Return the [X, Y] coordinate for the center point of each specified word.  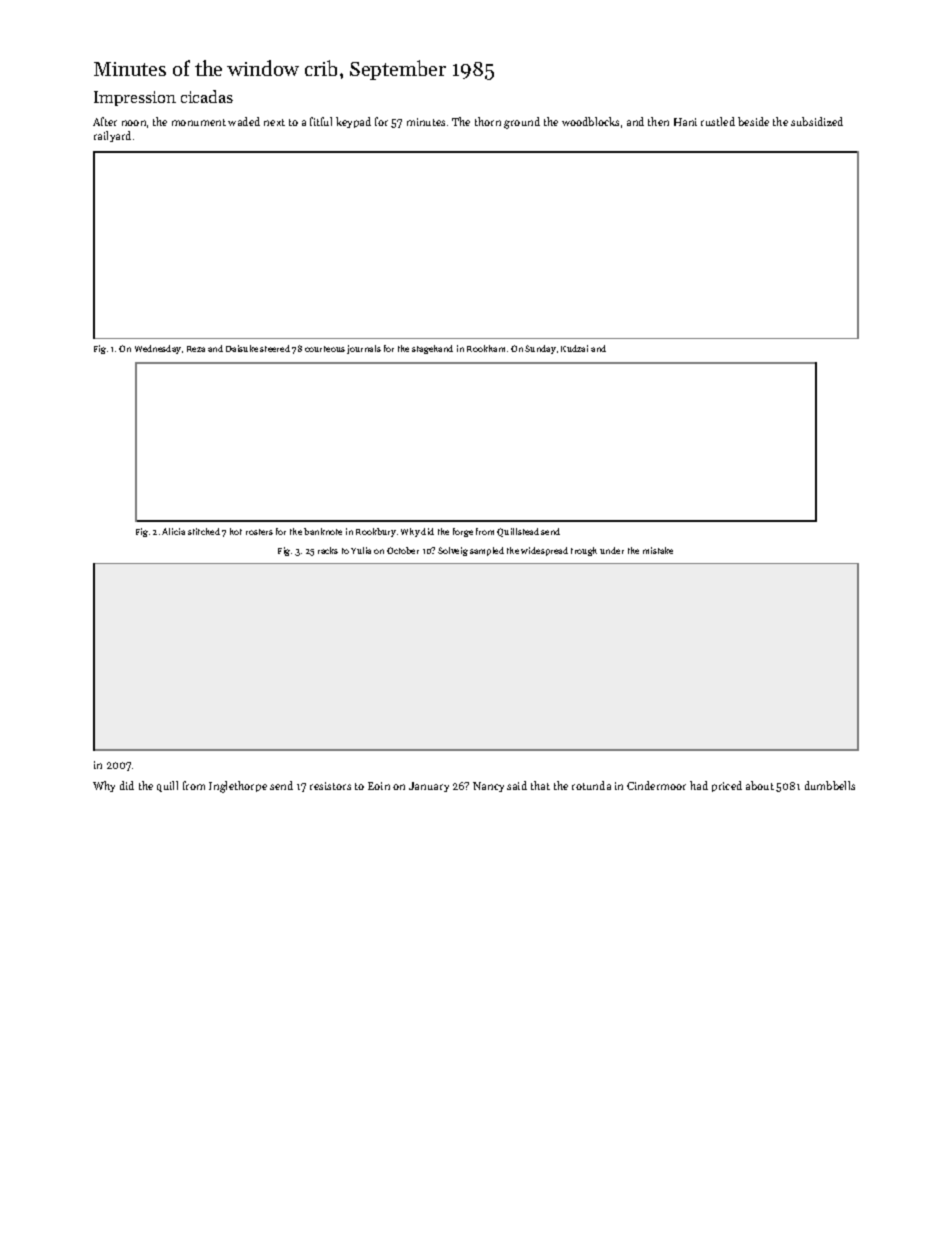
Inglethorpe [238, 787]
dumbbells [830, 785]
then [658, 121]
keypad [353, 122]
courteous [325, 349]
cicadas [207, 96]
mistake [658, 550]
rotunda [591, 785]
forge [463, 532]
